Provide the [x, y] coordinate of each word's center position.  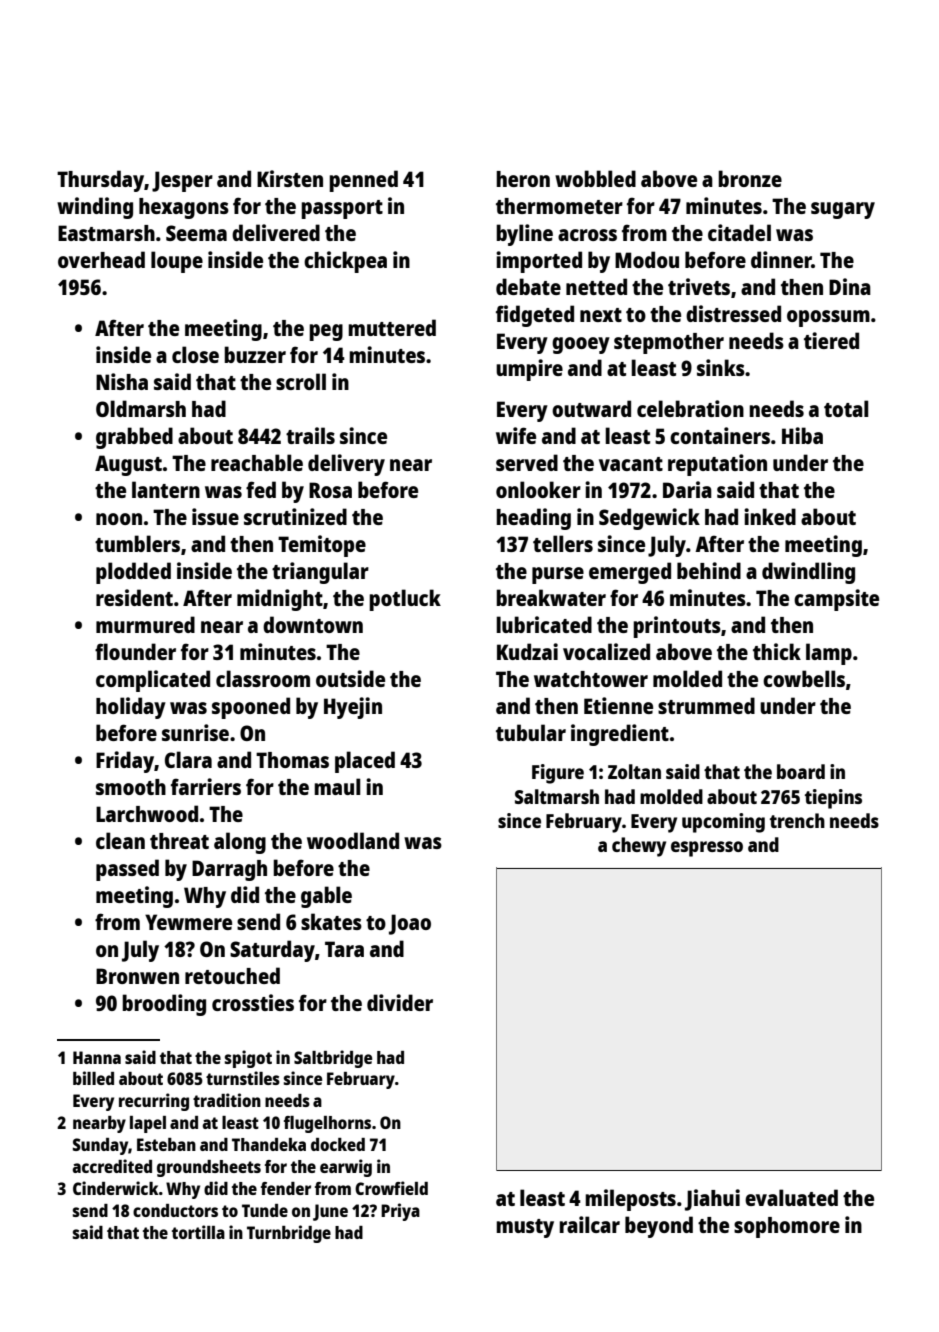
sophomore [787, 1227]
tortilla [198, 1232]
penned [363, 181]
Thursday [100, 181]
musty [525, 1228]
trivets [699, 286]
